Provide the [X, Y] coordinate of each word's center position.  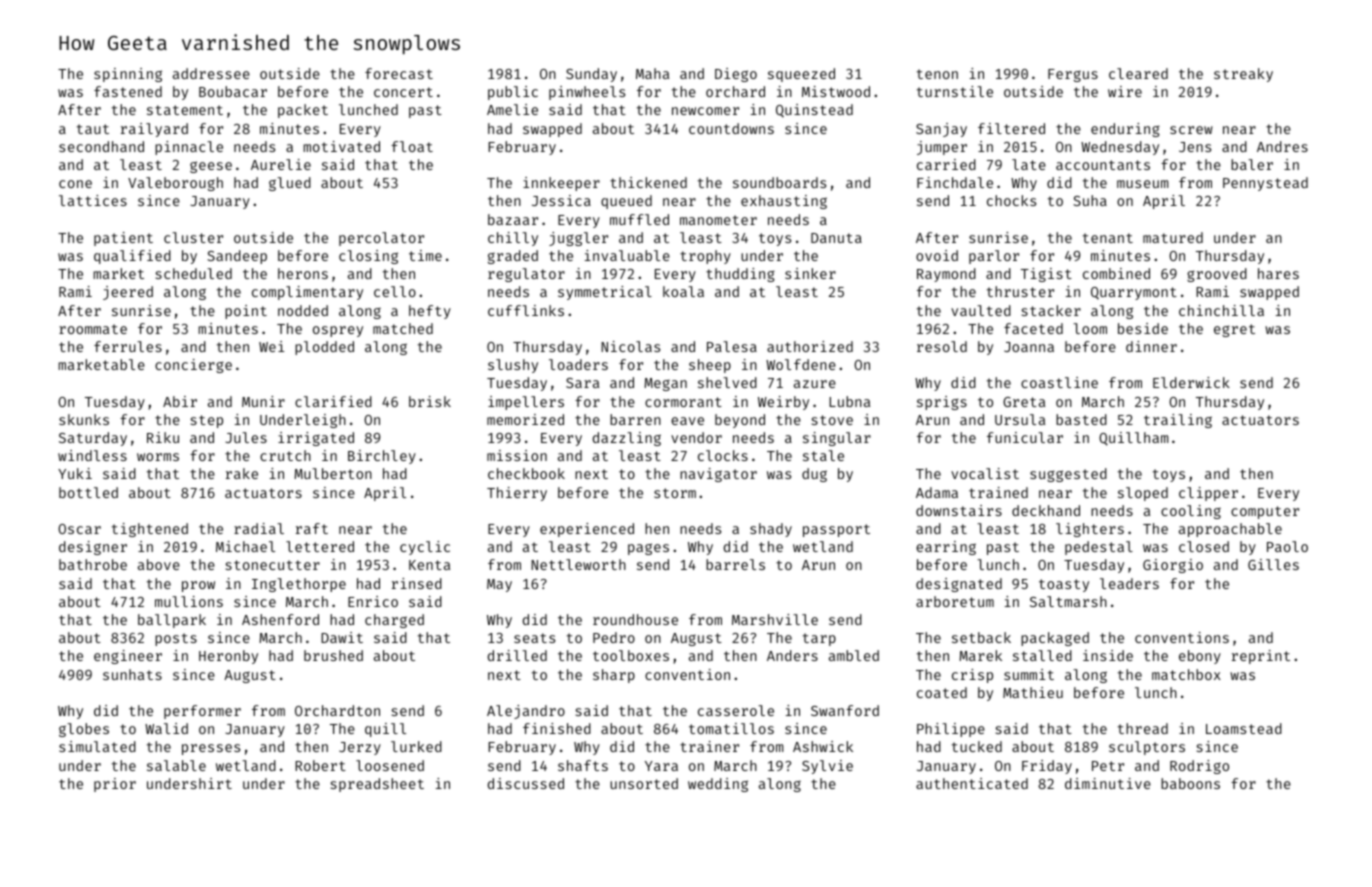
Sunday [591, 75]
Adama [937, 492]
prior [115, 785]
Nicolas [630, 346]
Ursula [1020, 419]
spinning [128, 75]
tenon [937, 74]
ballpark [172, 621]
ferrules [128, 346]
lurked [416, 746]
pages [648, 549]
